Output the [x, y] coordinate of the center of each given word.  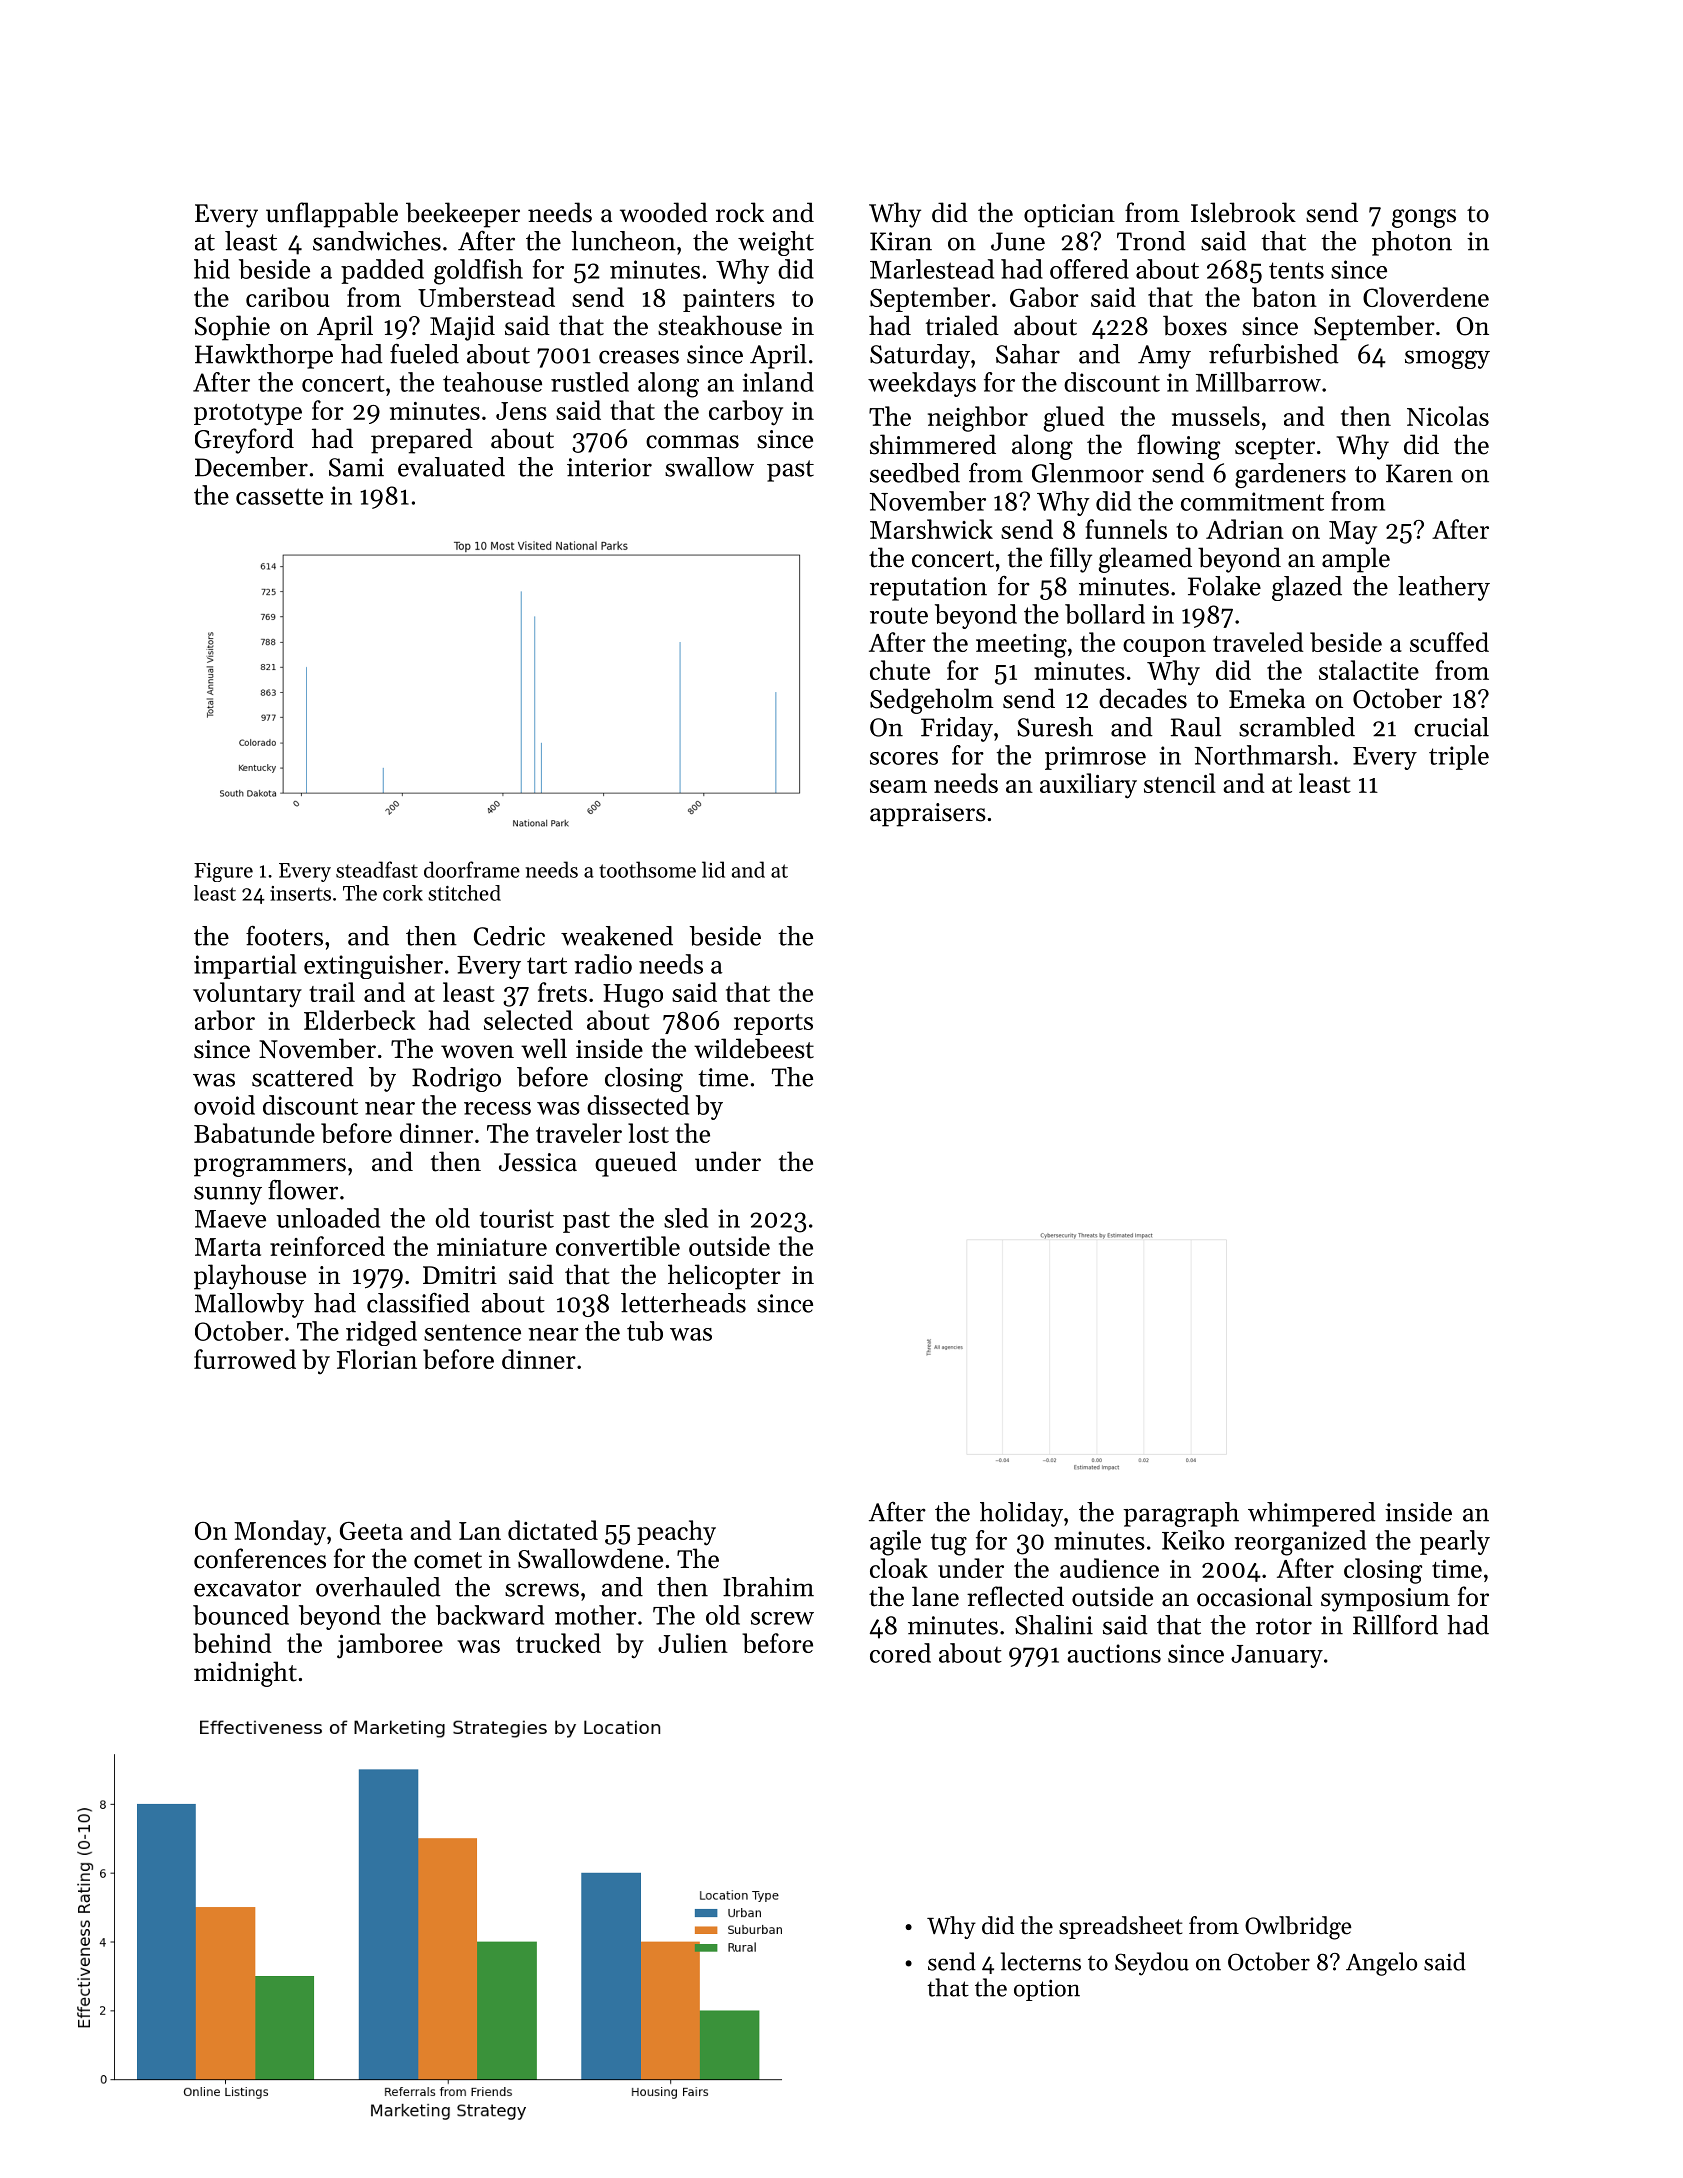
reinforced [327, 1246]
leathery [1444, 588]
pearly [1455, 1542]
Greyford [244, 441]
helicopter [724, 1277]
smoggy [1447, 359]
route [899, 615]
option [1047, 1990]
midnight [245, 1674]
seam [898, 786]
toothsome [647, 869]
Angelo [1381, 1964]
